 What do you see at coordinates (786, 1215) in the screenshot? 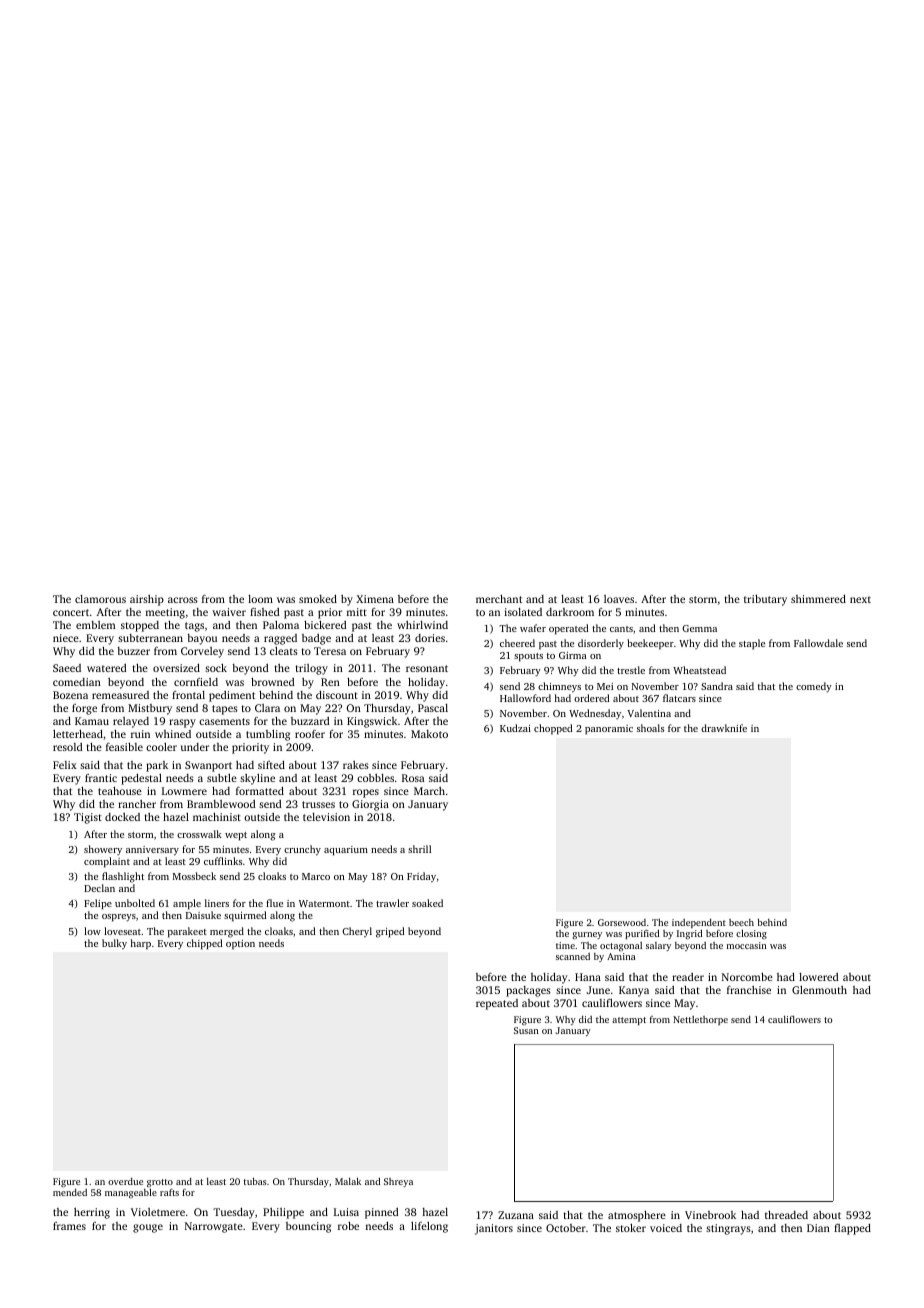
I see `threaded` at bounding box center [786, 1215].
